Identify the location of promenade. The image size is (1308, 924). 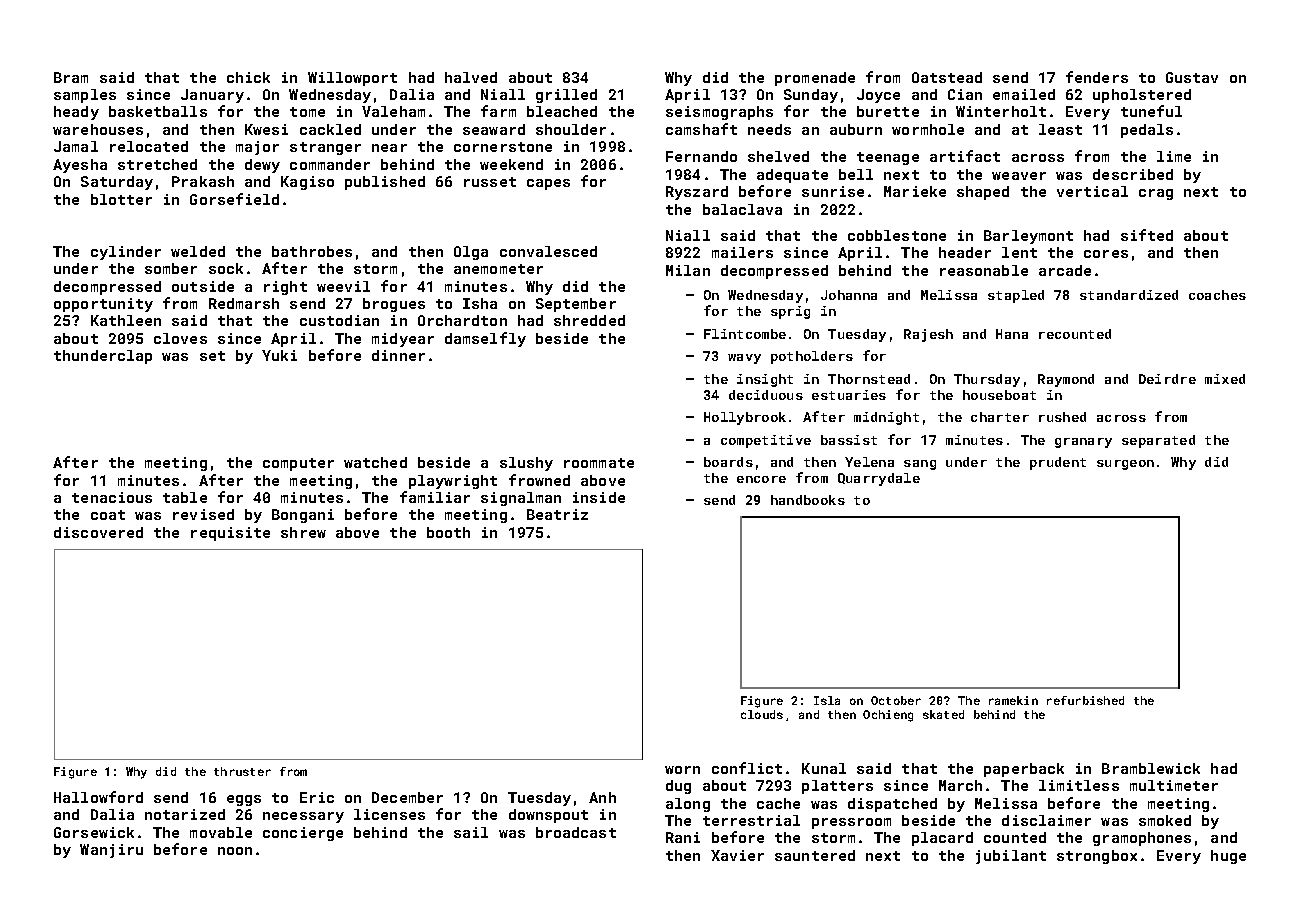
(815, 79).
